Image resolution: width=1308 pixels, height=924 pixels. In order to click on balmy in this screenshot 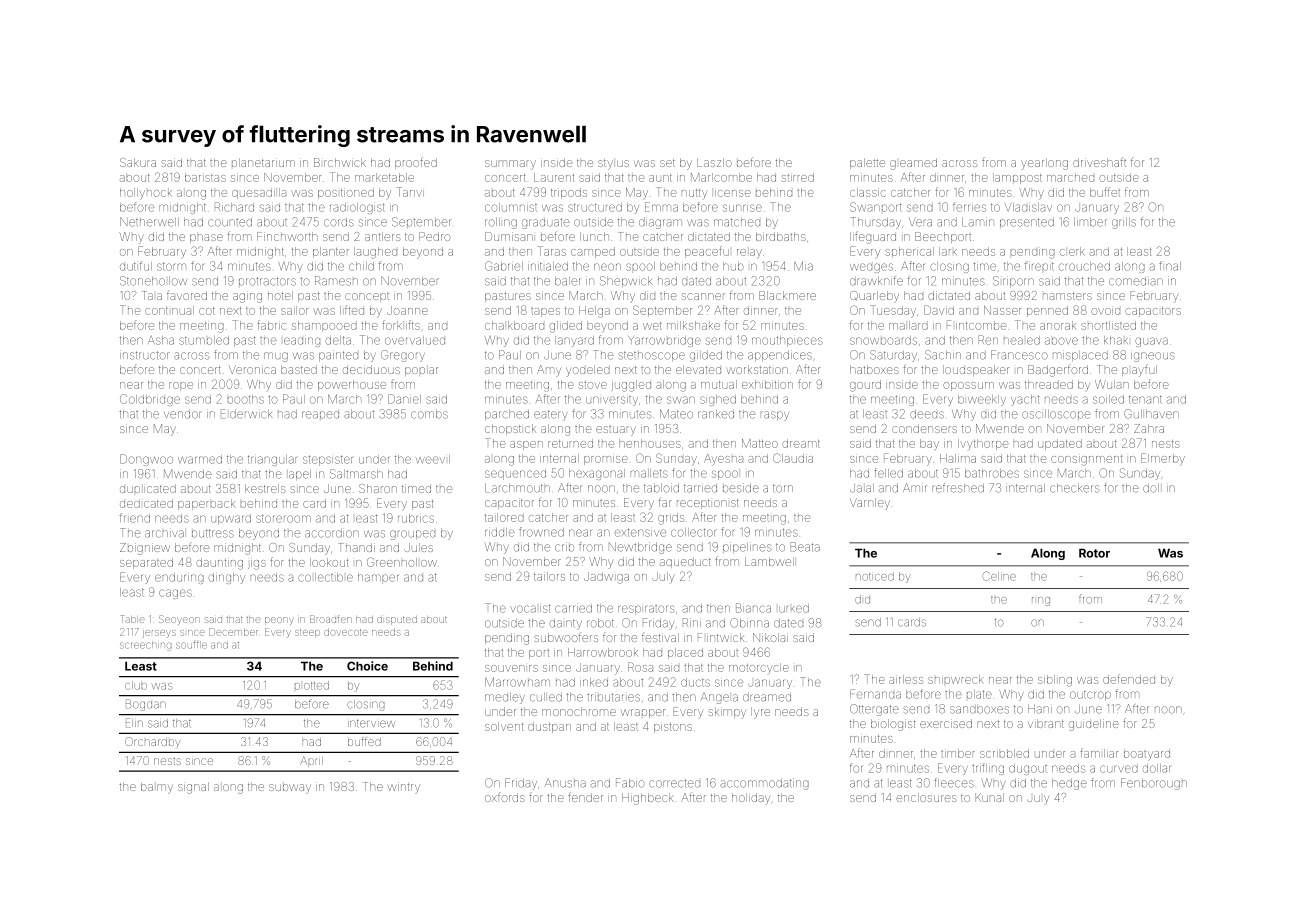, I will do `click(157, 788)`.
